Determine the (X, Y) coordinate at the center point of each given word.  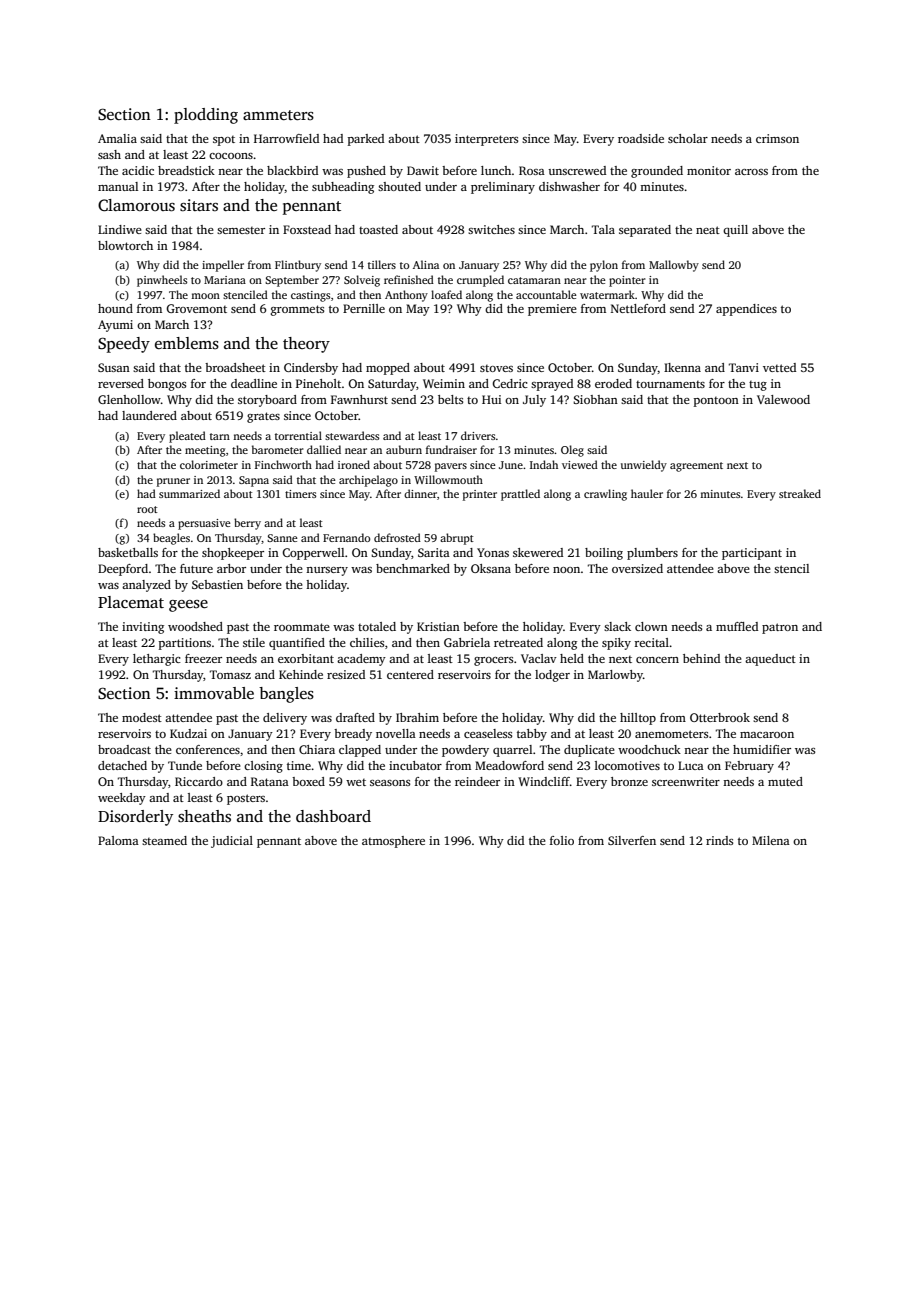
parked (366, 140)
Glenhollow (129, 399)
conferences (208, 749)
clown (651, 626)
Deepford (123, 570)
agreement (696, 467)
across (751, 172)
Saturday (392, 385)
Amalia (117, 138)
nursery (327, 571)
